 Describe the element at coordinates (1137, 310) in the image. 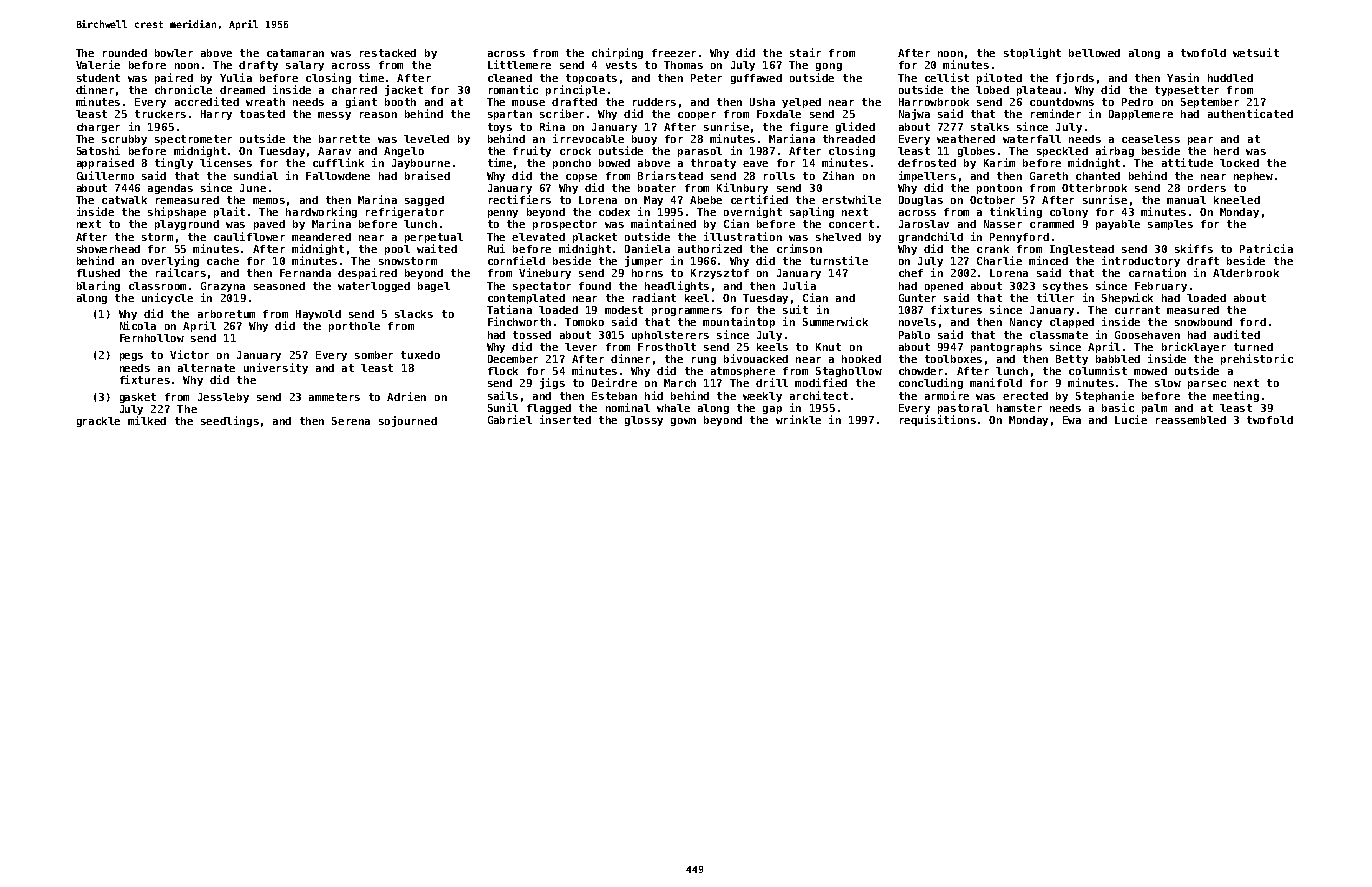

I see `currant` at that location.
